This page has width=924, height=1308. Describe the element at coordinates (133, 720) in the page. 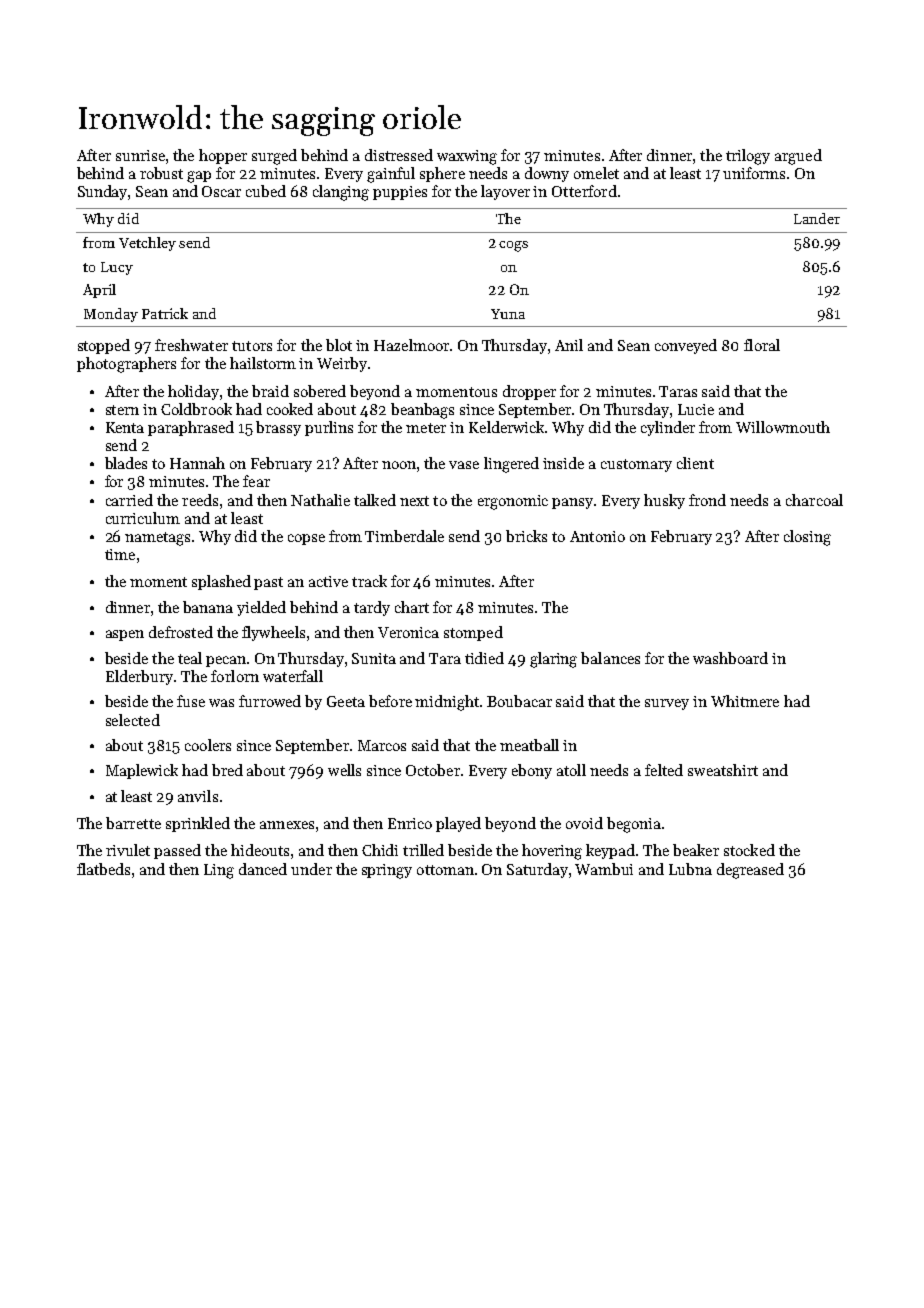

I see `selected` at that location.
